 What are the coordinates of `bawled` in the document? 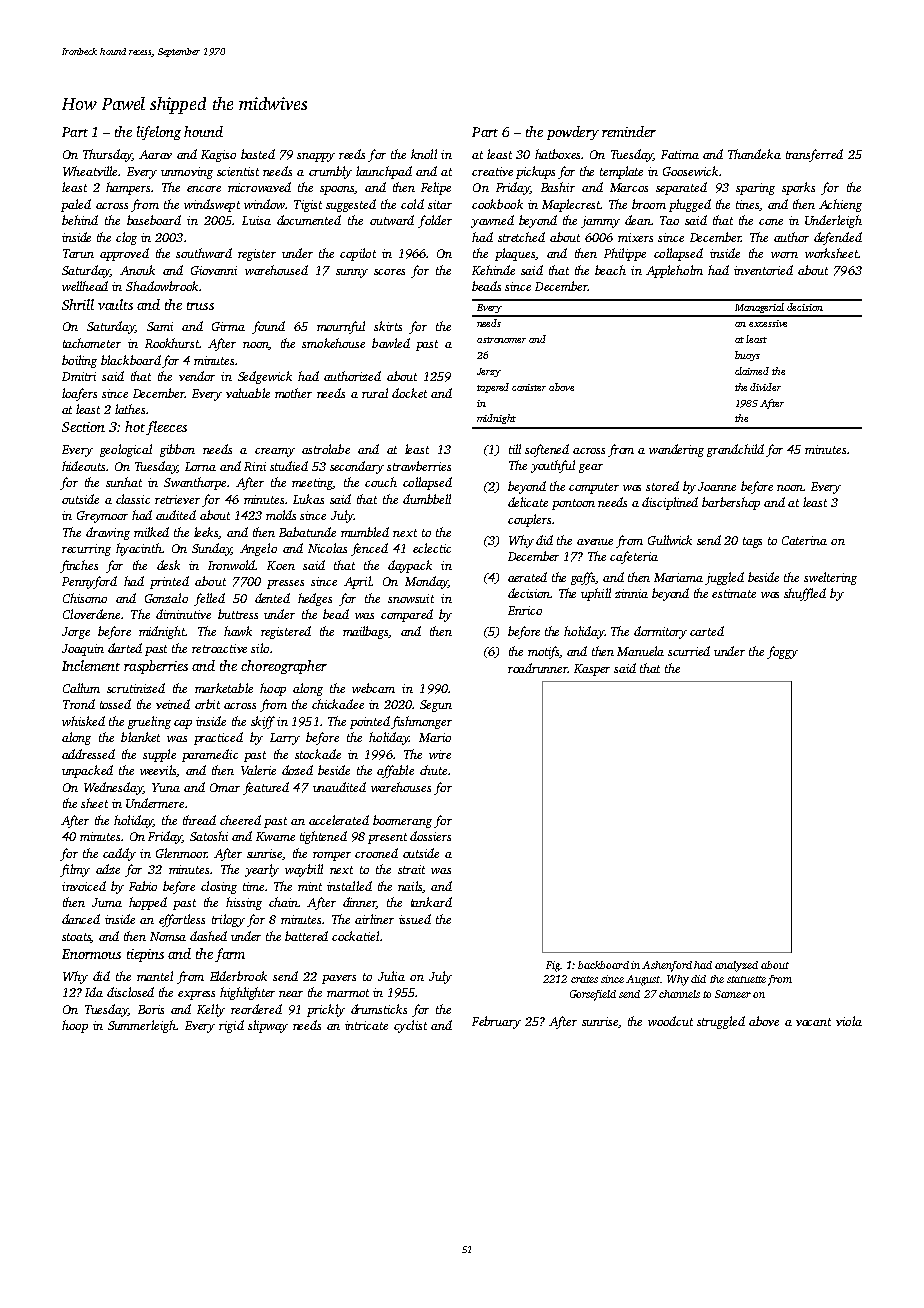 It's located at (391, 343).
